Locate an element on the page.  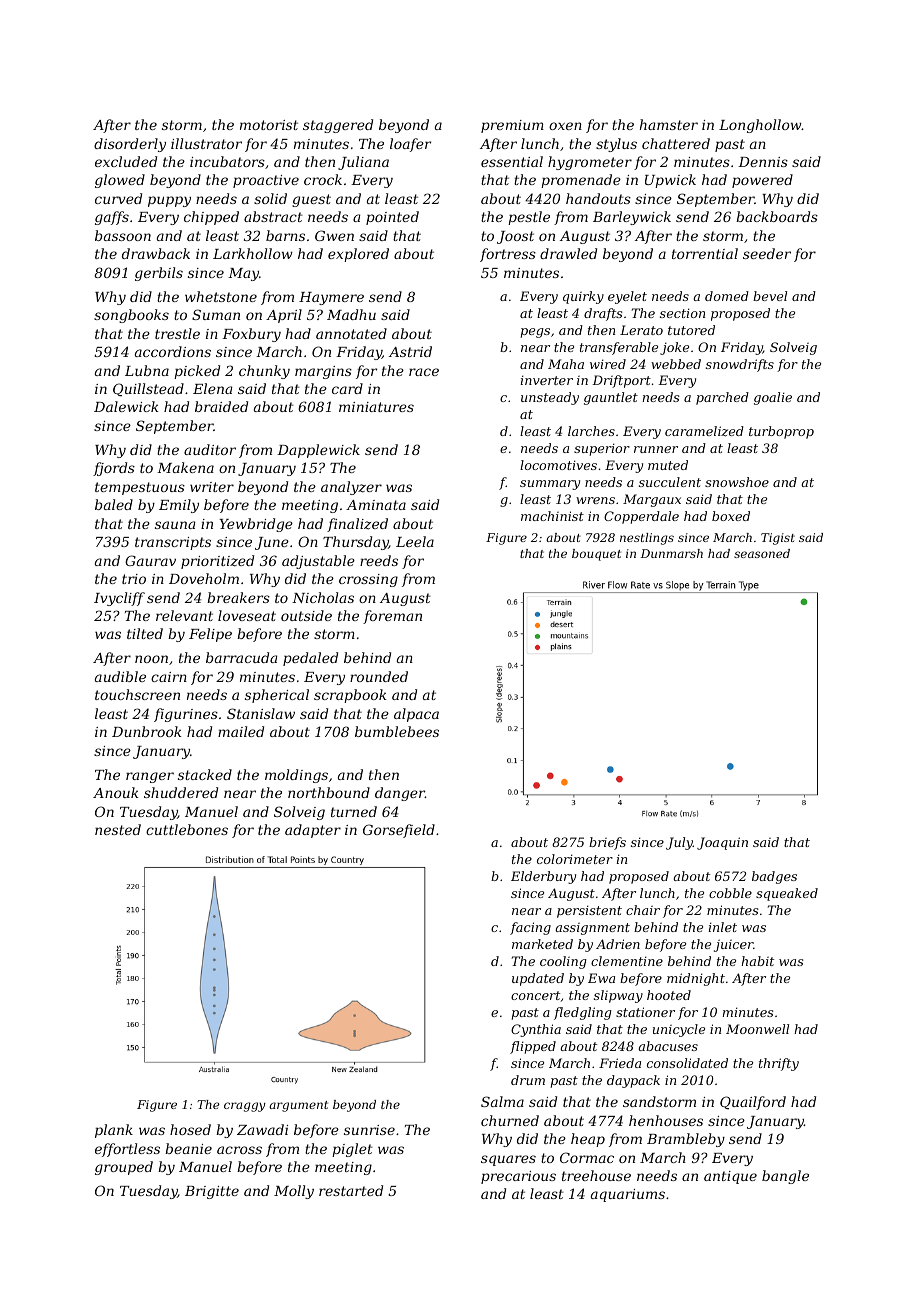
disorderly is located at coordinates (130, 145).
